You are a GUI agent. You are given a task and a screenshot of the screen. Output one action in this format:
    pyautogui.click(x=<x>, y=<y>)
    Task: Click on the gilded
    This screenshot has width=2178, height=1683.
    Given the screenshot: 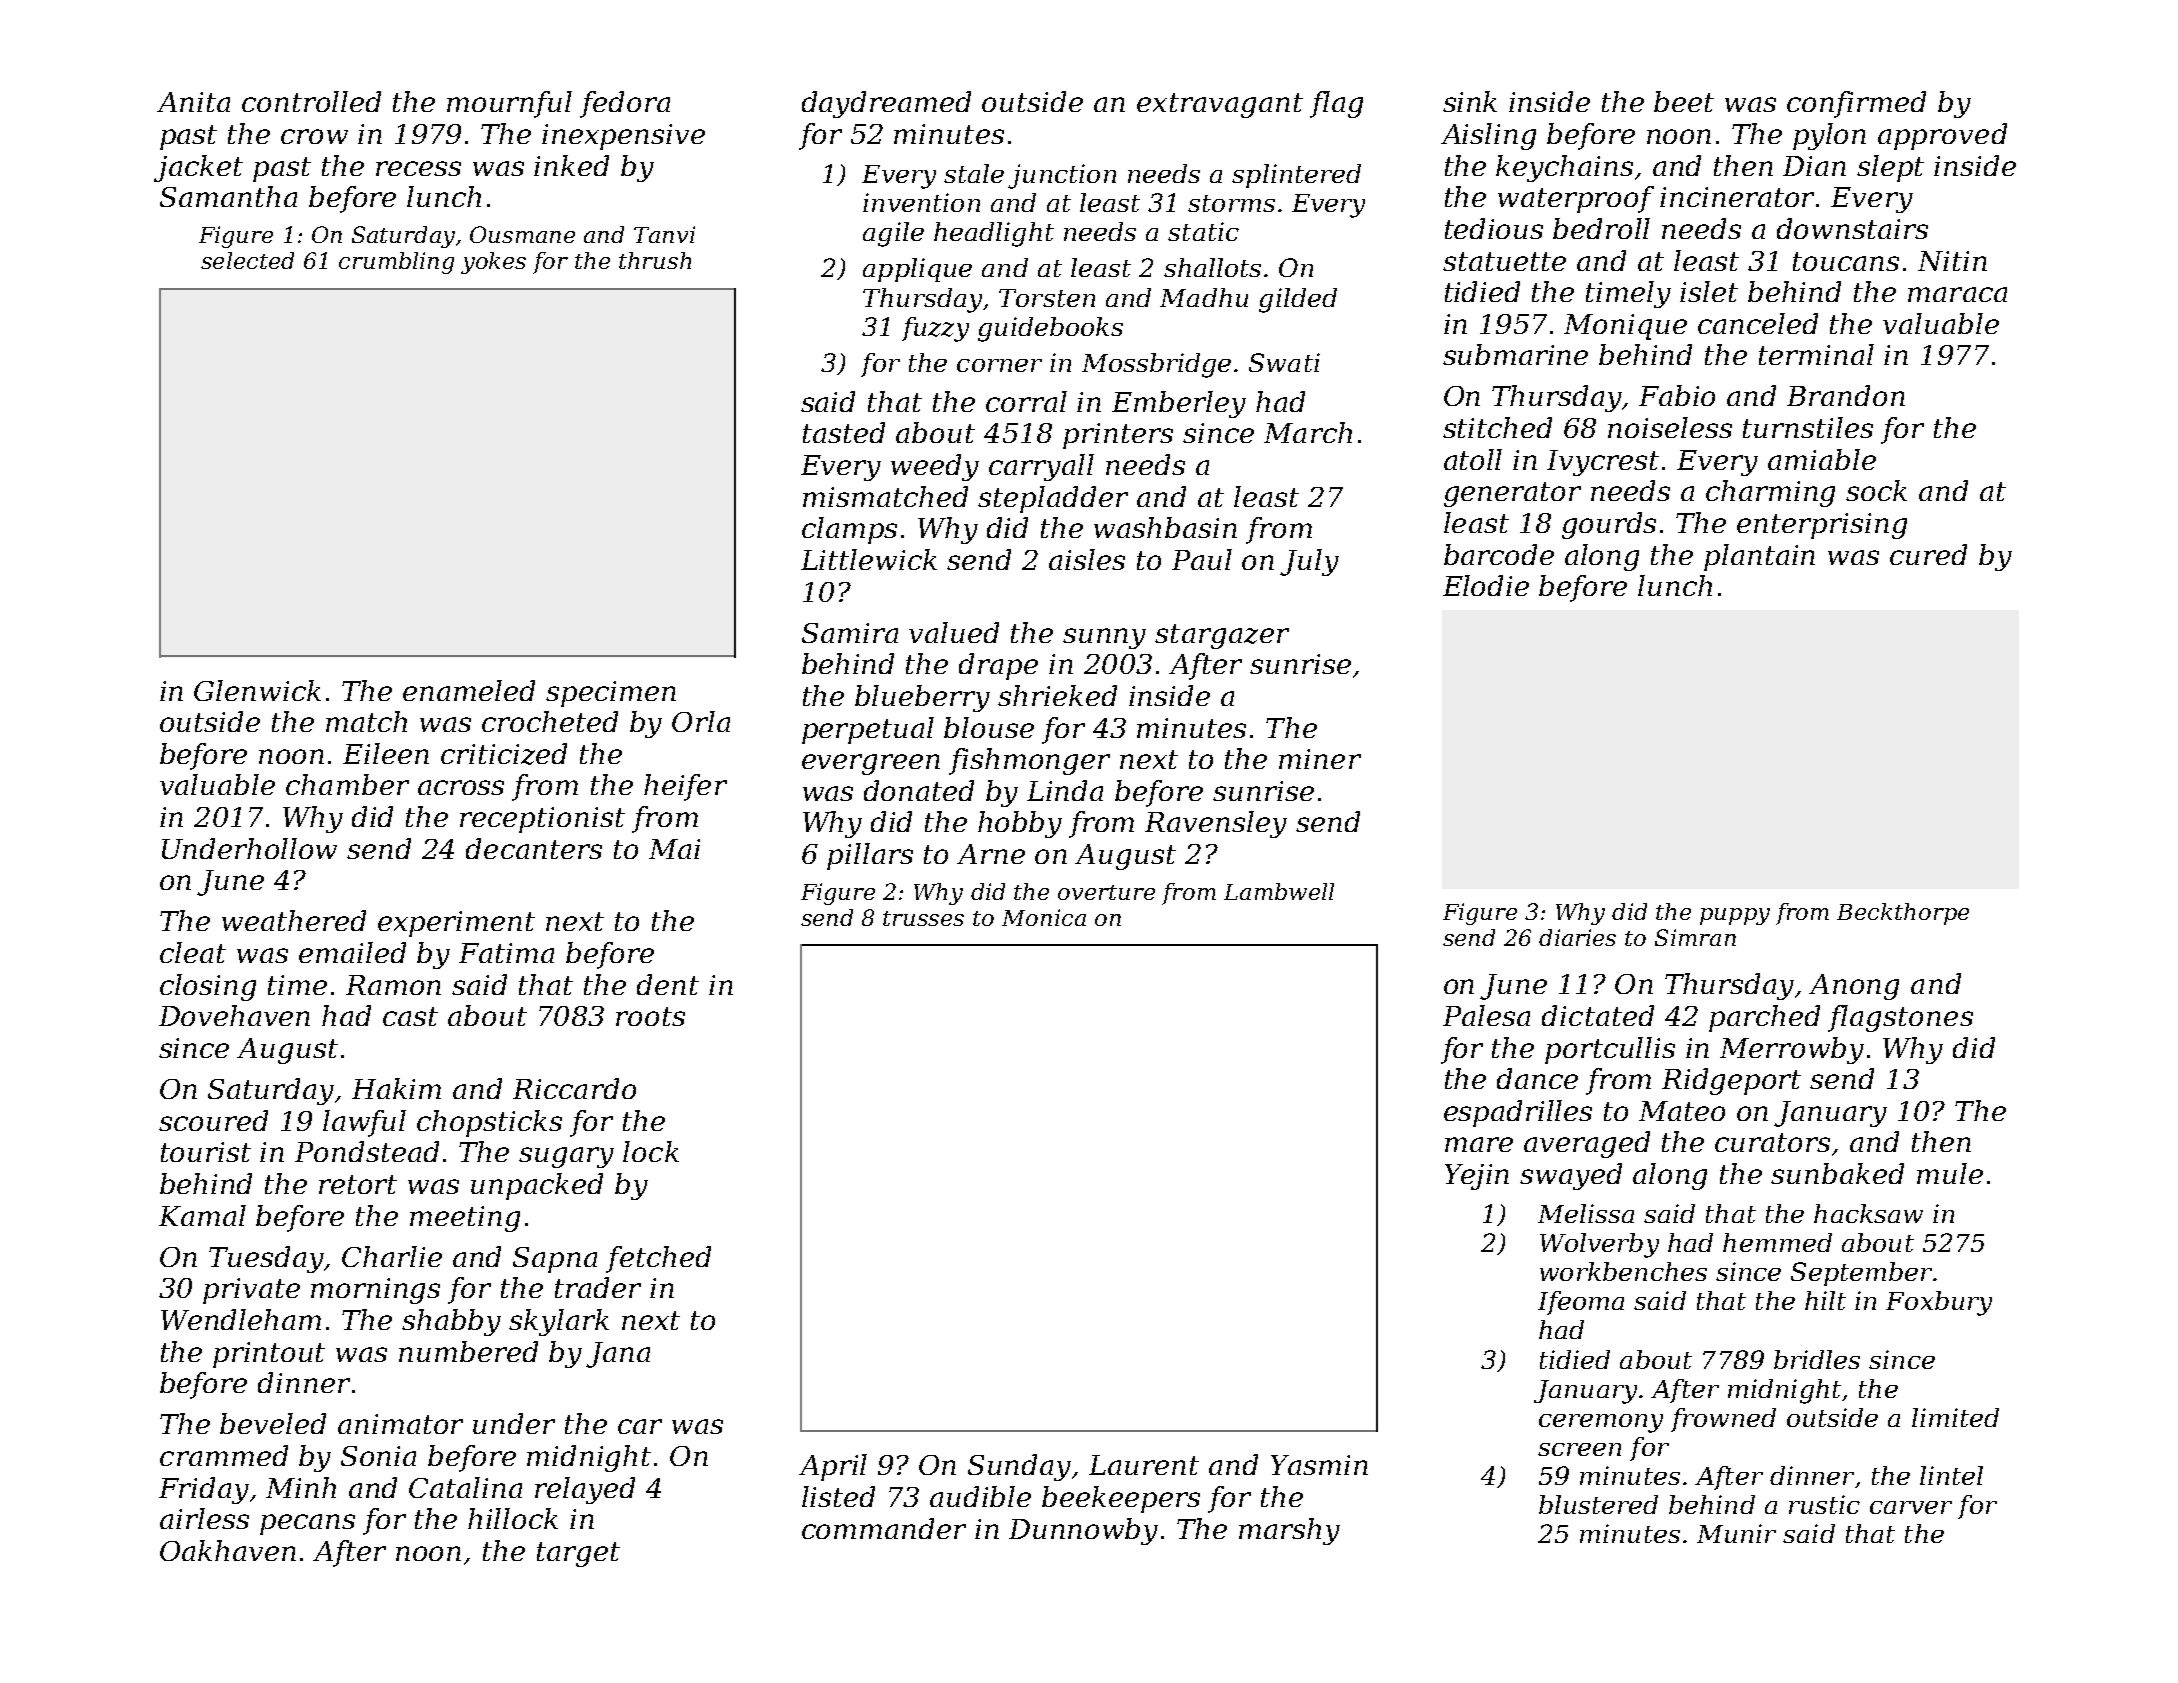 What is the action you would take?
    pyautogui.click(x=1298, y=300)
